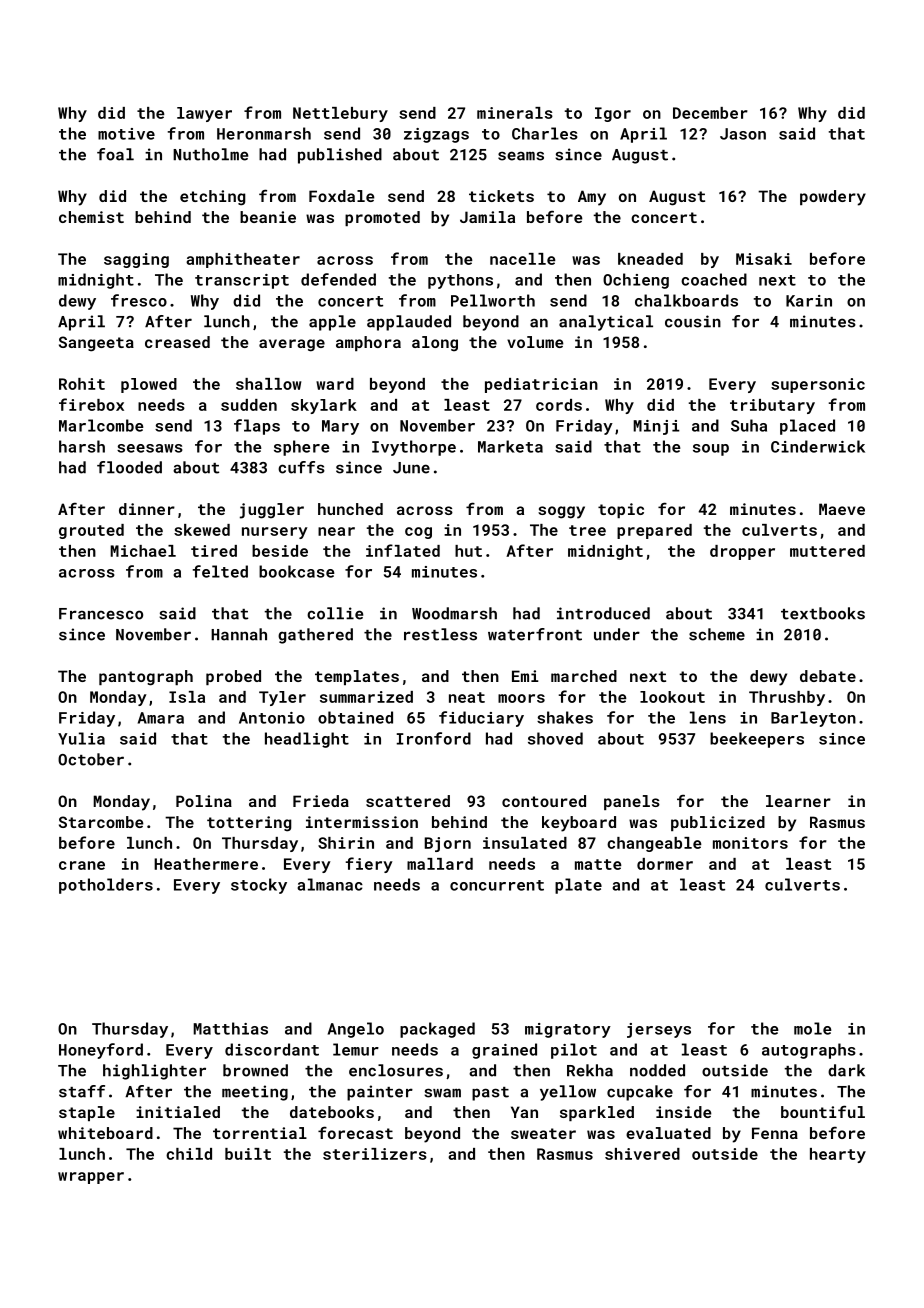 The height and width of the image is (1308, 924). What do you see at coordinates (708, 717) in the image?
I see `lens` at bounding box center [708, 717].
